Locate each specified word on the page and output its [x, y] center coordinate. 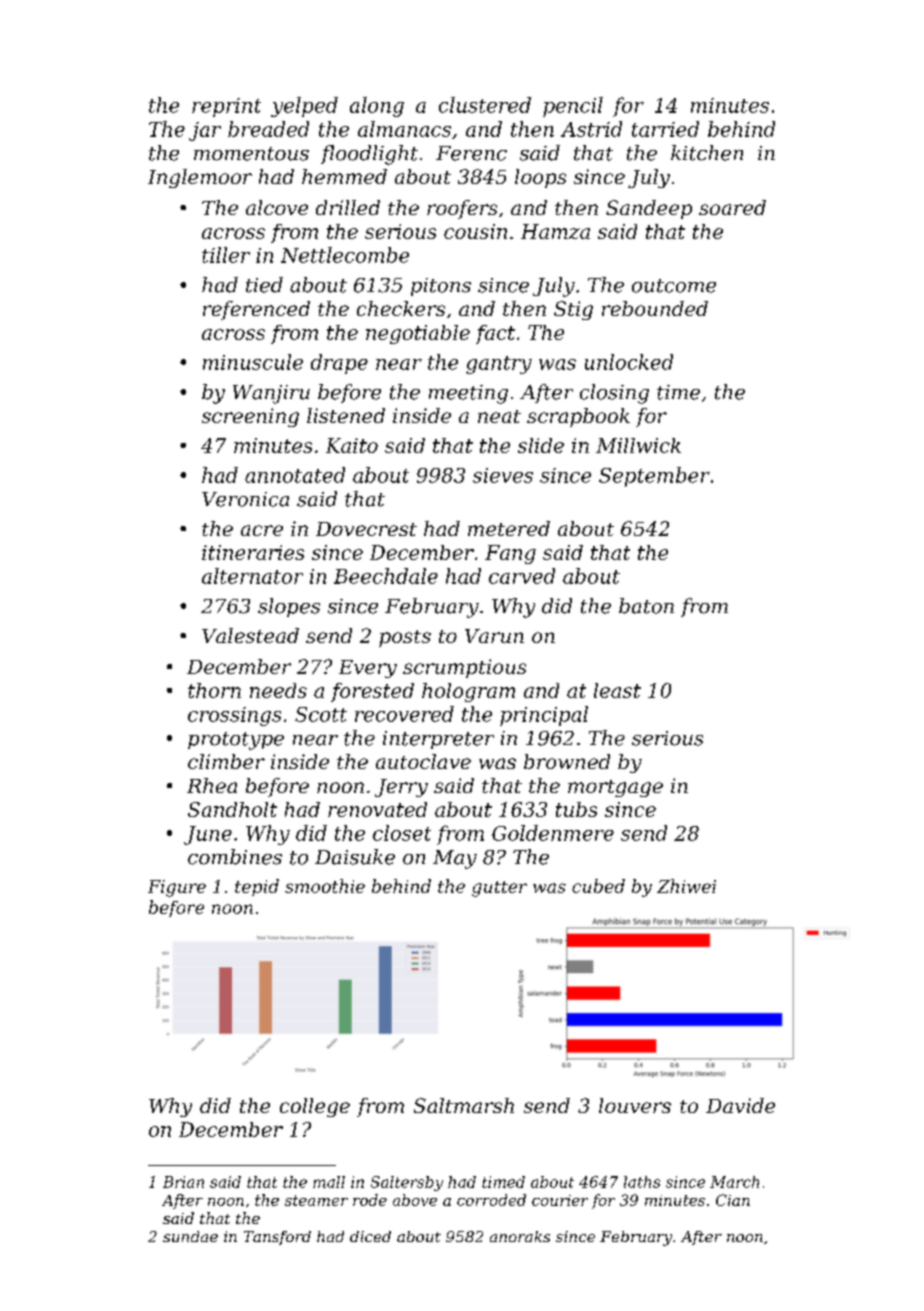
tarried [665, 129]
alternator [252, 576]
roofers [462, 209]
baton [646, 606]
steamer [316, 1200]
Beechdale [386, 576]
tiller [226, 255]
